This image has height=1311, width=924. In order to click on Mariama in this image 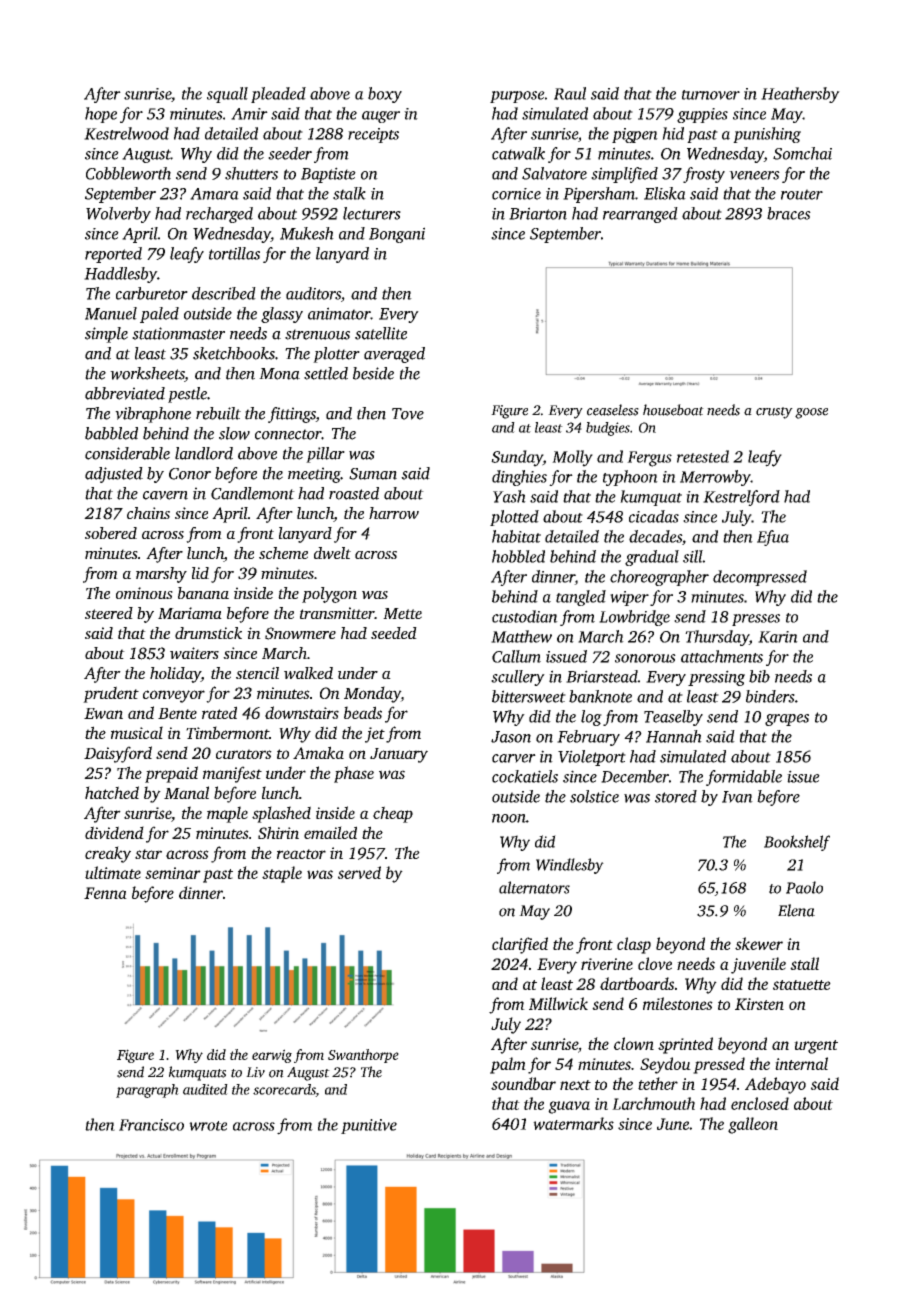, I will do `click(190, 613)`.
